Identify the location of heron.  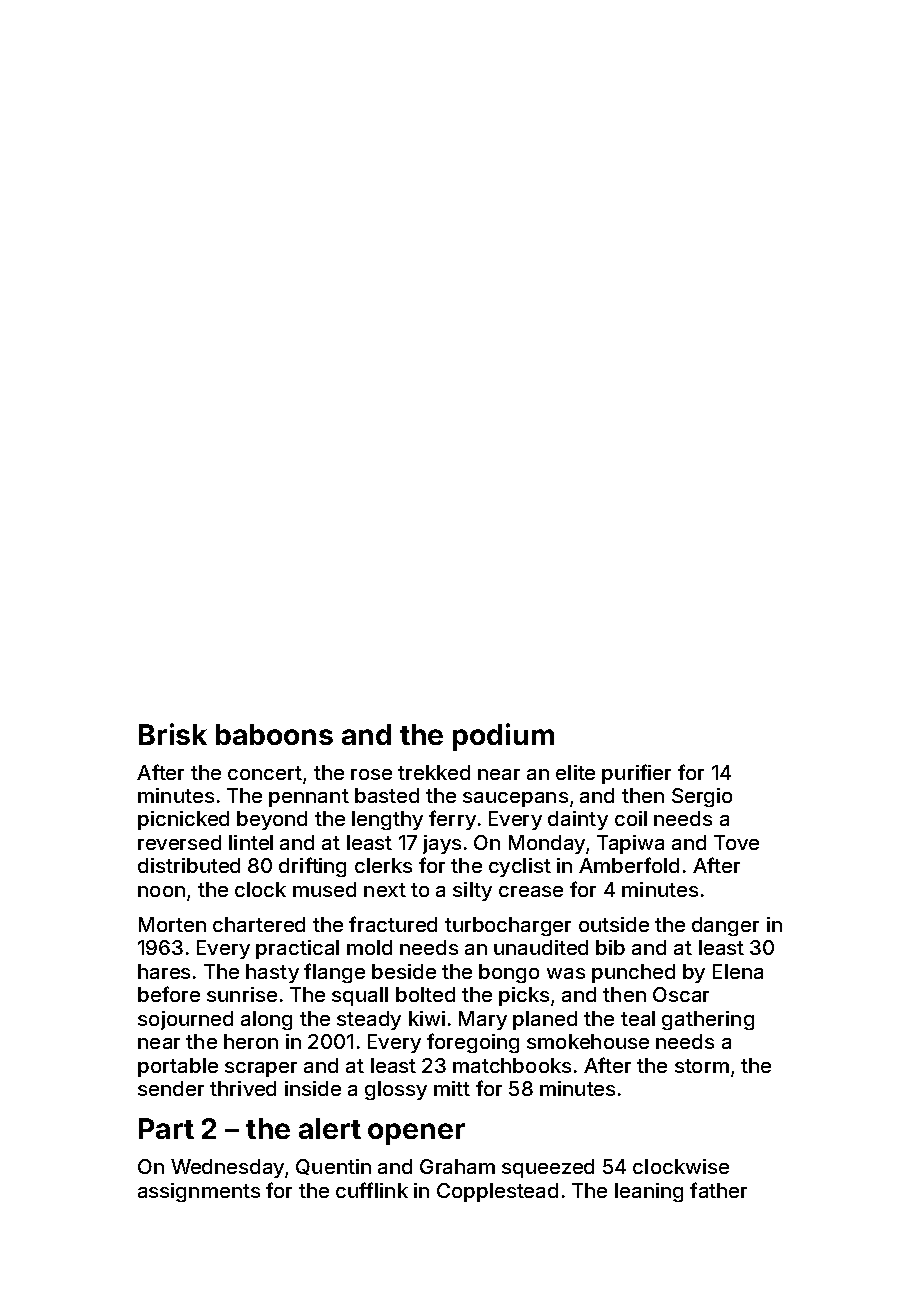
(251, 1041).
